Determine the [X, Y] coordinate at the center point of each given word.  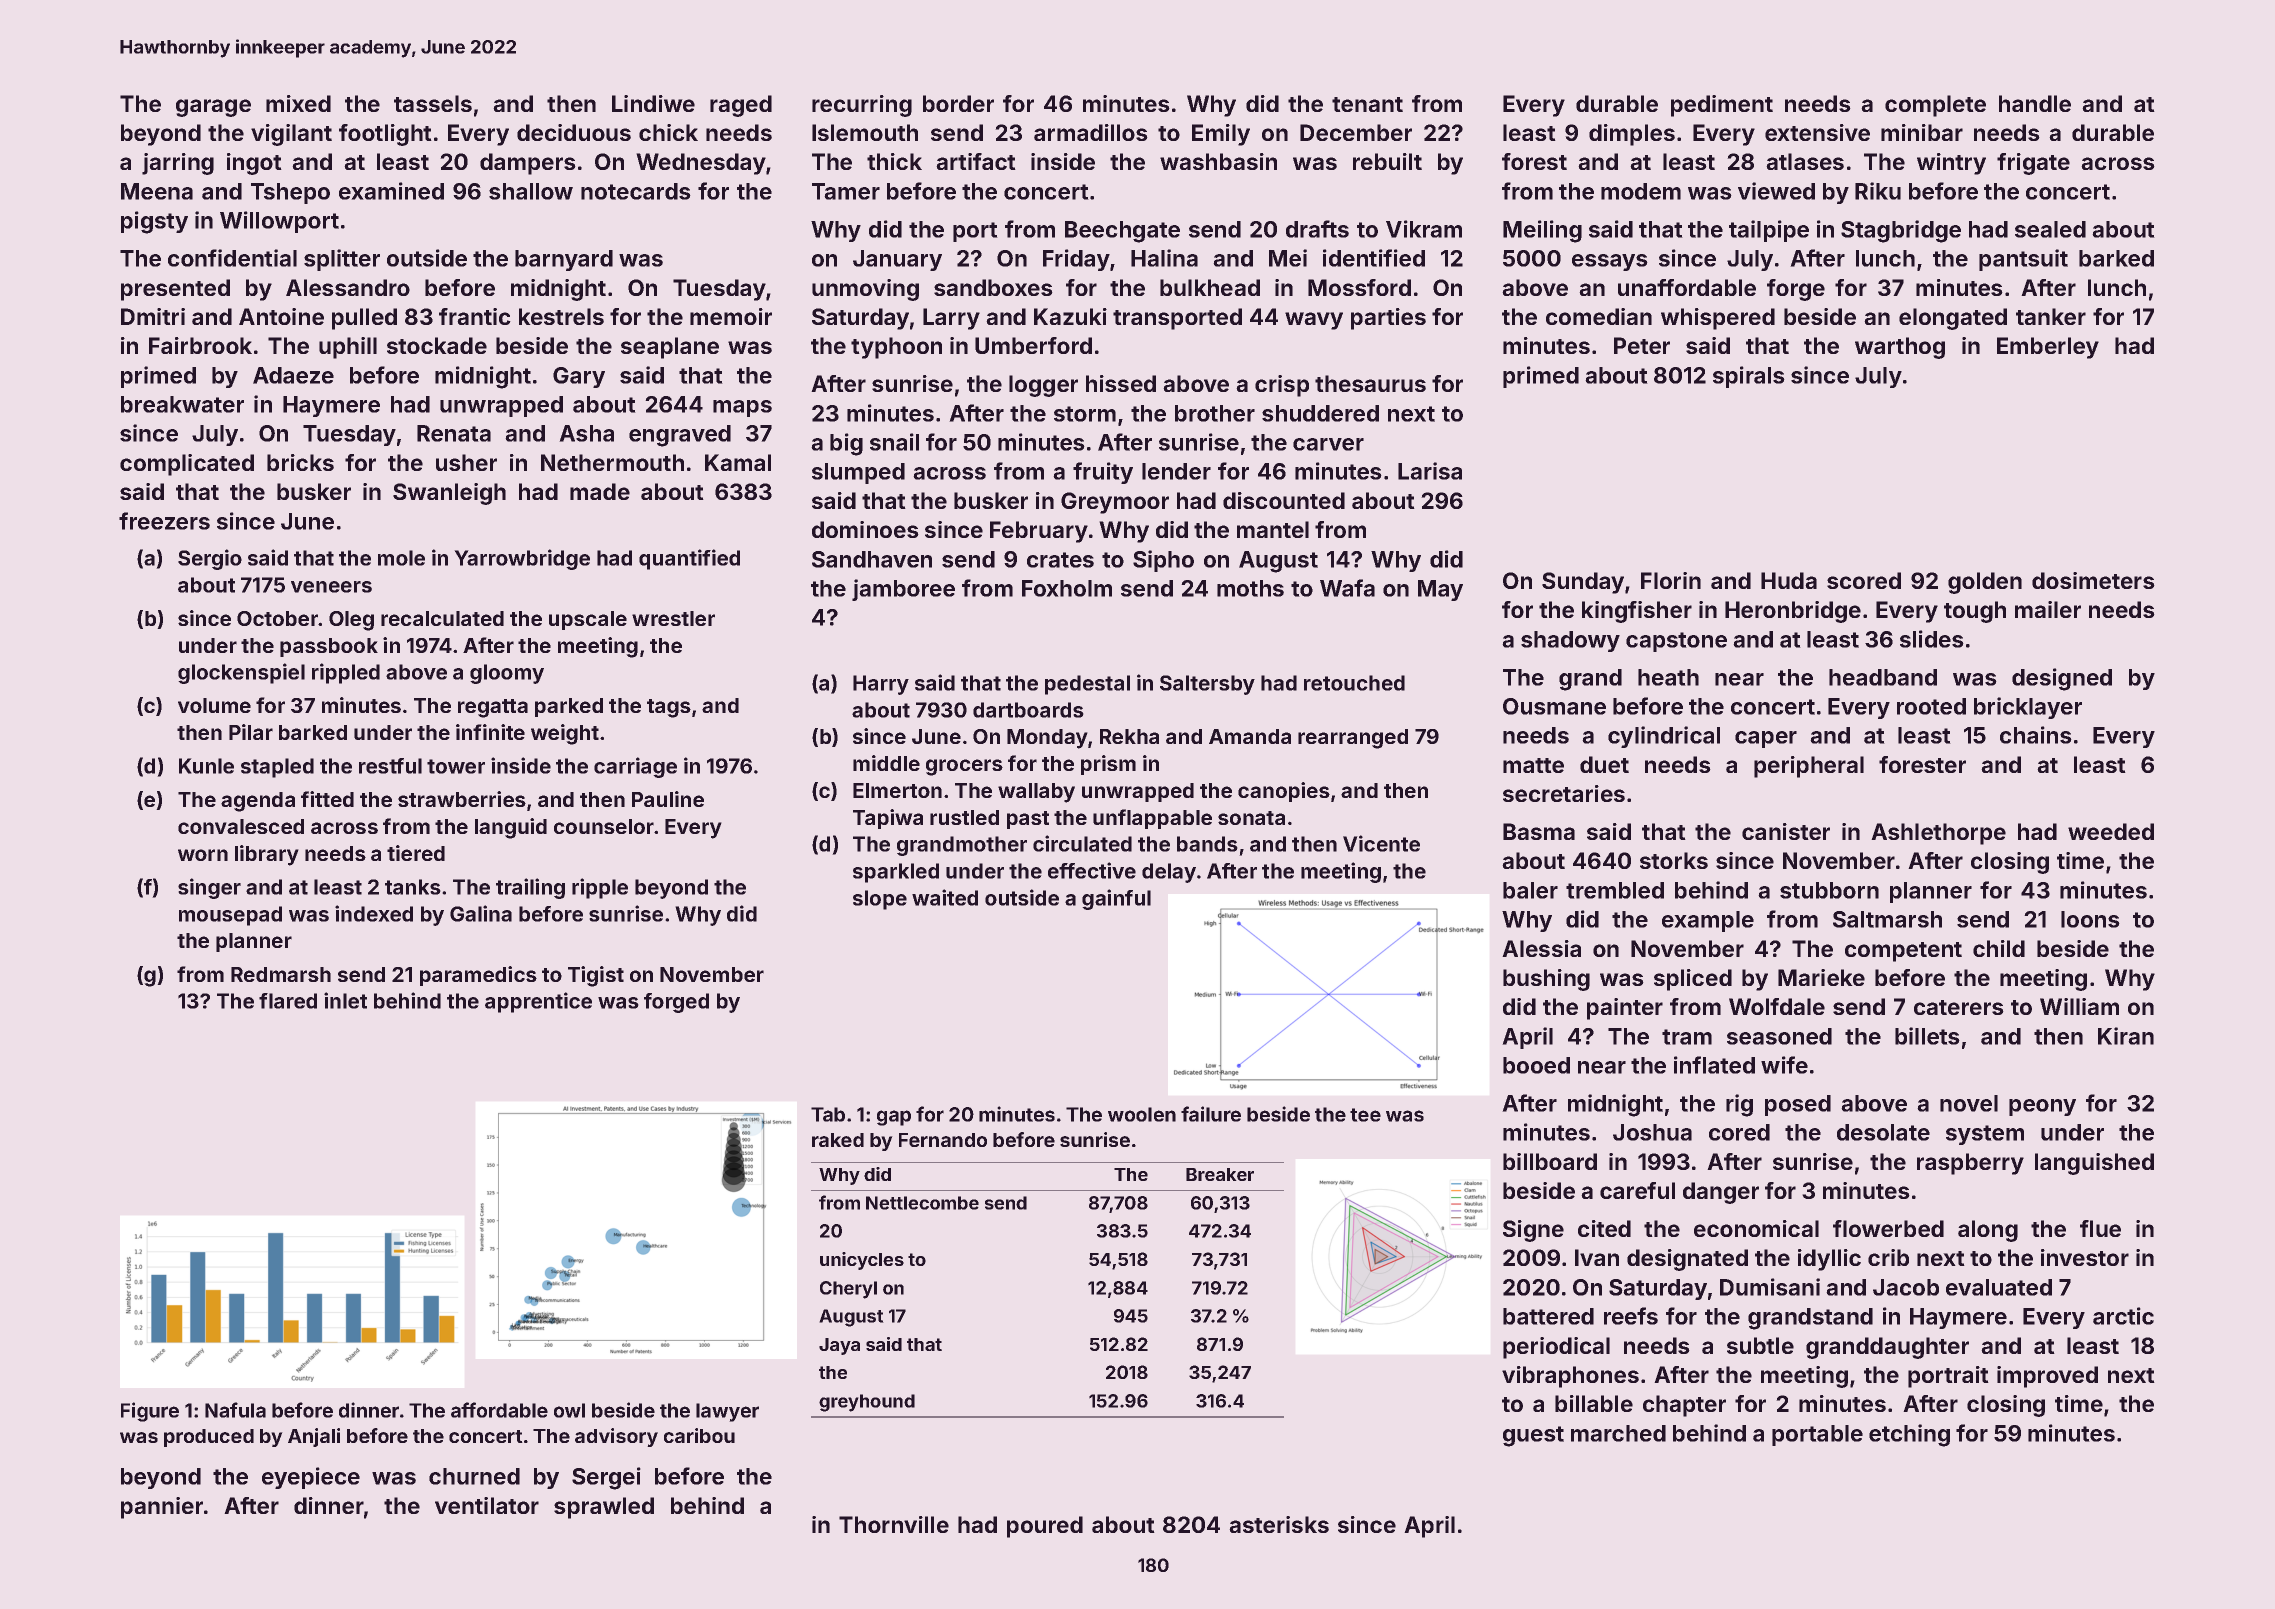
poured [1045, 1527]
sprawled [604, 1508]
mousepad [230, 916]
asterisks [1279, 1524]
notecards [636, 191]
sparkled [896, 873]
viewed [1776, 191]
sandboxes [993, 287]
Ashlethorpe [1938, 834]
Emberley [2048, 348]
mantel [1273, 529]
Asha [586, 433]
